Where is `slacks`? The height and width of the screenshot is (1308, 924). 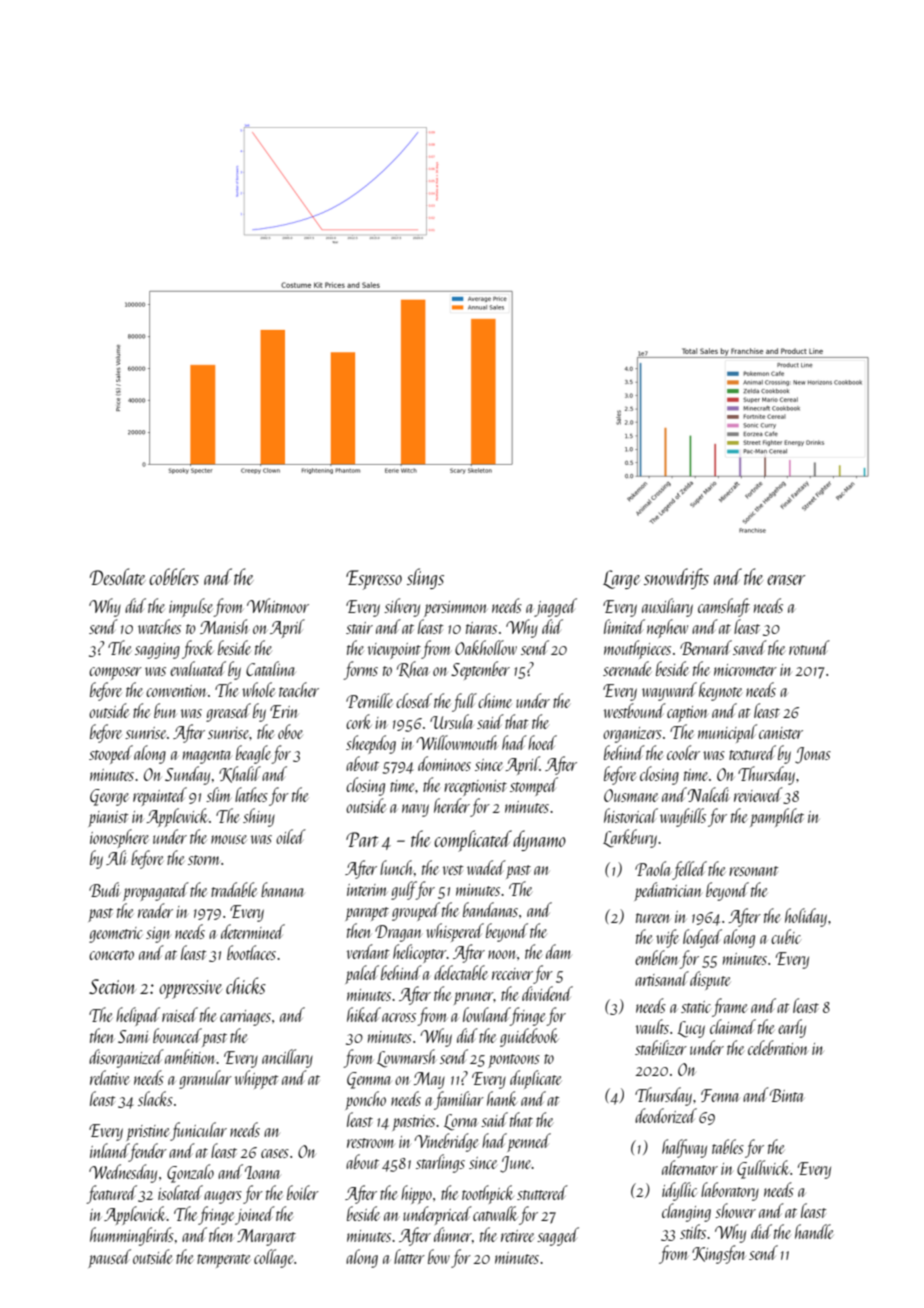 slacks is located at coordinates (155, 1098).
